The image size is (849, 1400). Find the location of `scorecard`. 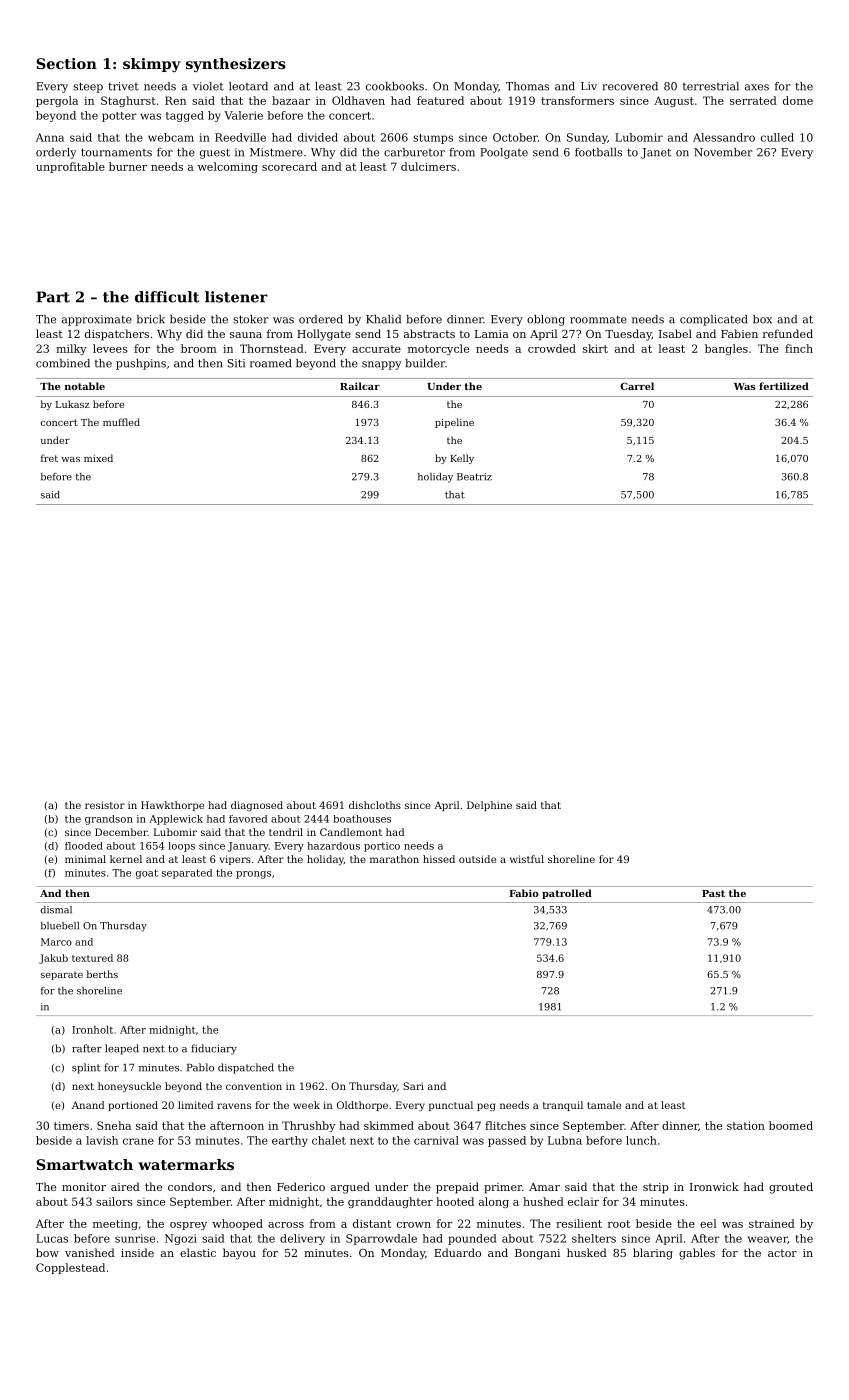

scorecard is located at coordinates (289, 166).
